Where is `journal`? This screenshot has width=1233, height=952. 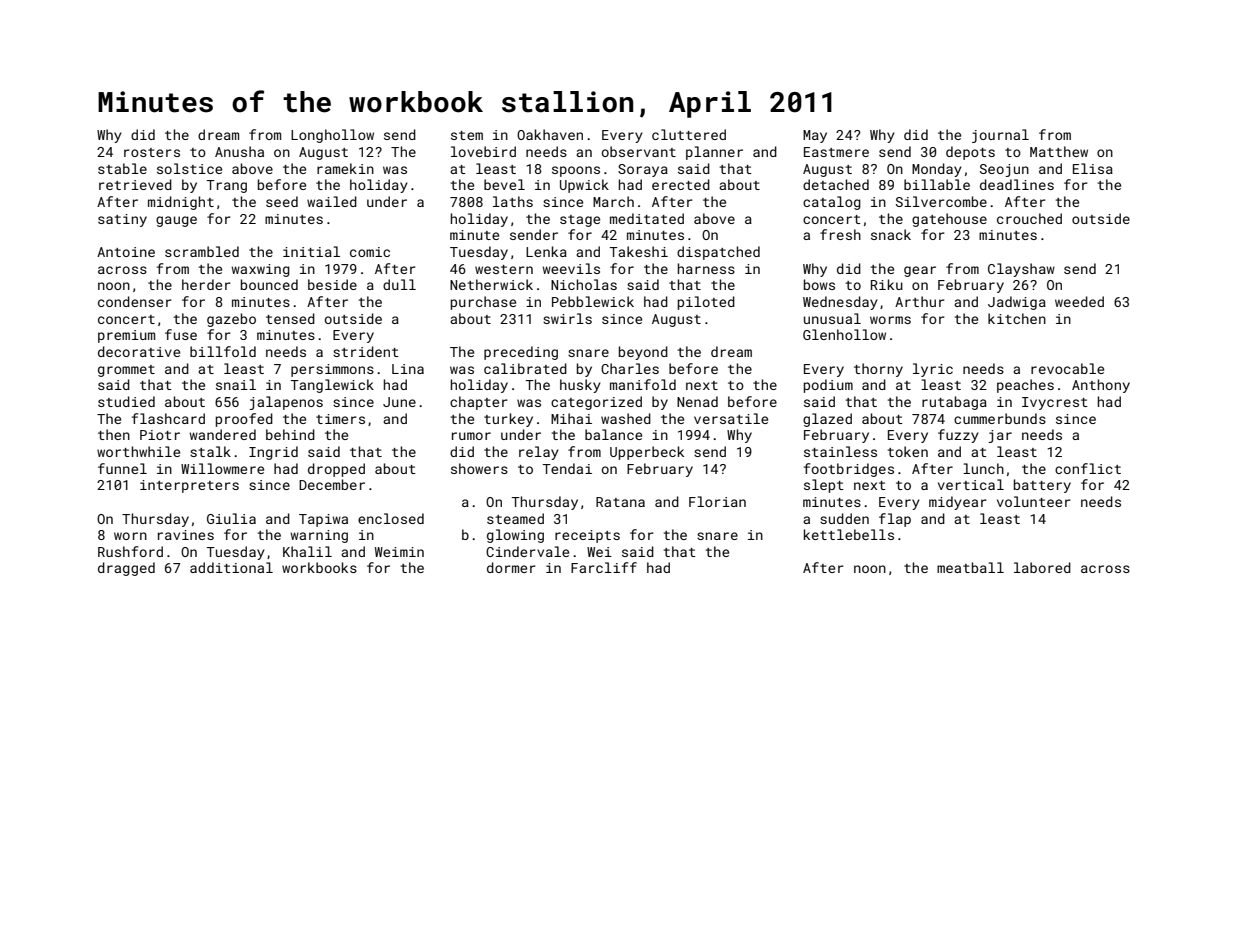
journal is located at coordinates (1000, 136).
